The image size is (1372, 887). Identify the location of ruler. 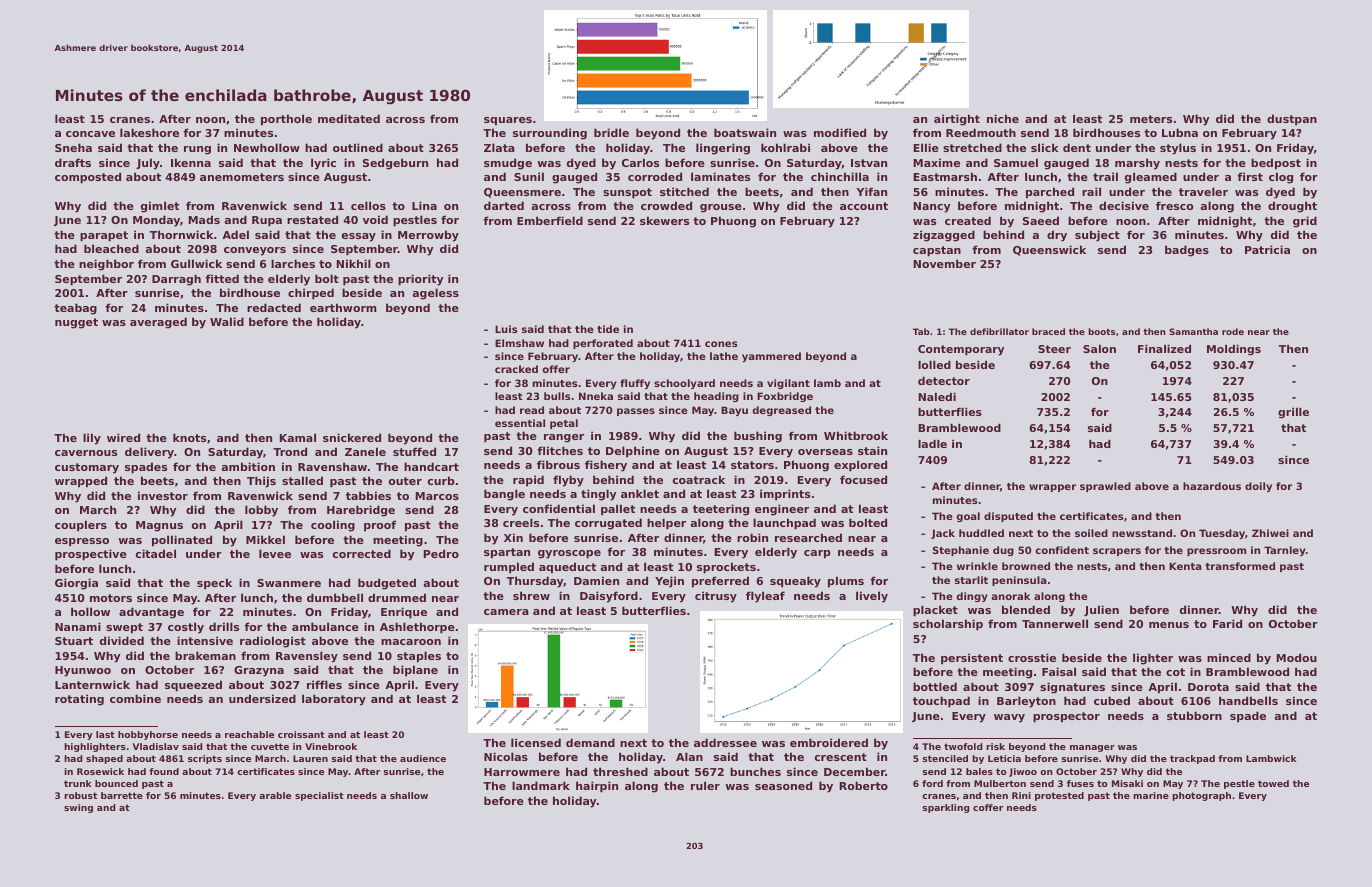
(705, 785).
